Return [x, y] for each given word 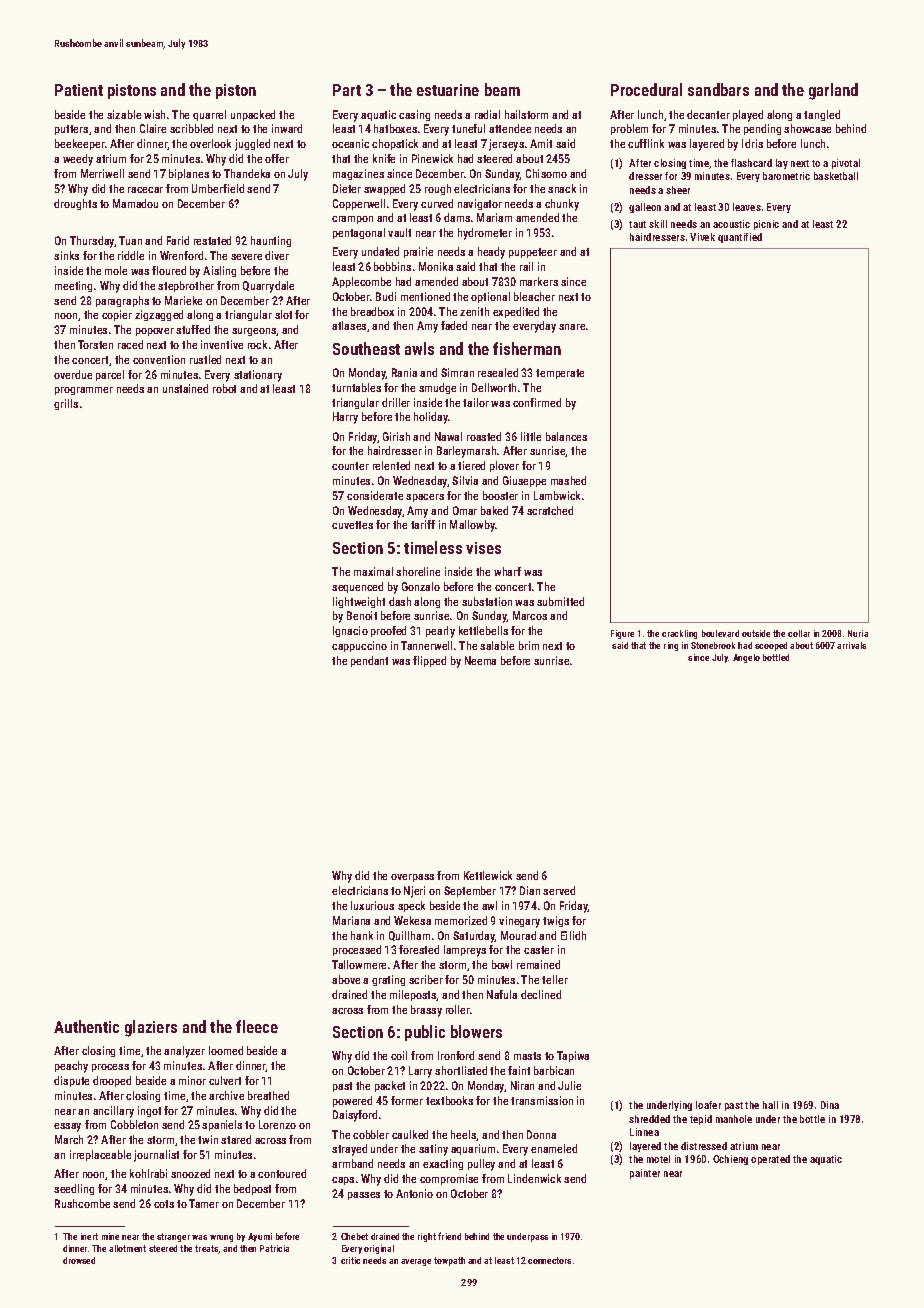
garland [833, 91]
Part [347, 90]
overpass [412, 878]
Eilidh [573, 935]
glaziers [151, 1028]
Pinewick [432, 158]
